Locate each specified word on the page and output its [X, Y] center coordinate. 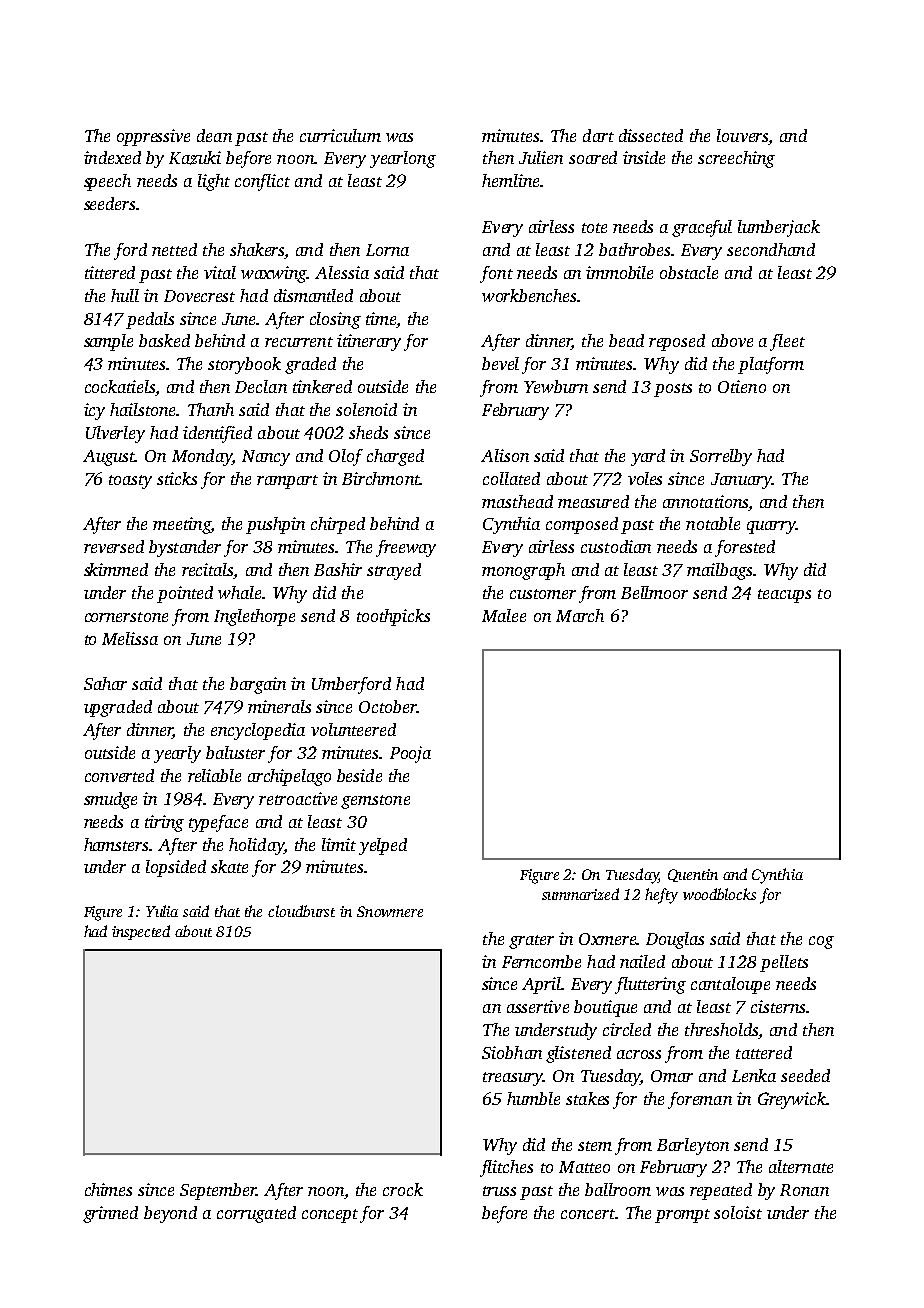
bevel [500, 363]
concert [588, 1214]
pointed [185, 594]
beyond [170, 1214]
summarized [580, 894]
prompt [682, 1216]
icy [94, 411]
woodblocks [719, 894]
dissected [651, 135]
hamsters [116, 844]
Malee [504, 615]
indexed [112, 157]
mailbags [719, 571]
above [732, 340]
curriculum [340, 135]
